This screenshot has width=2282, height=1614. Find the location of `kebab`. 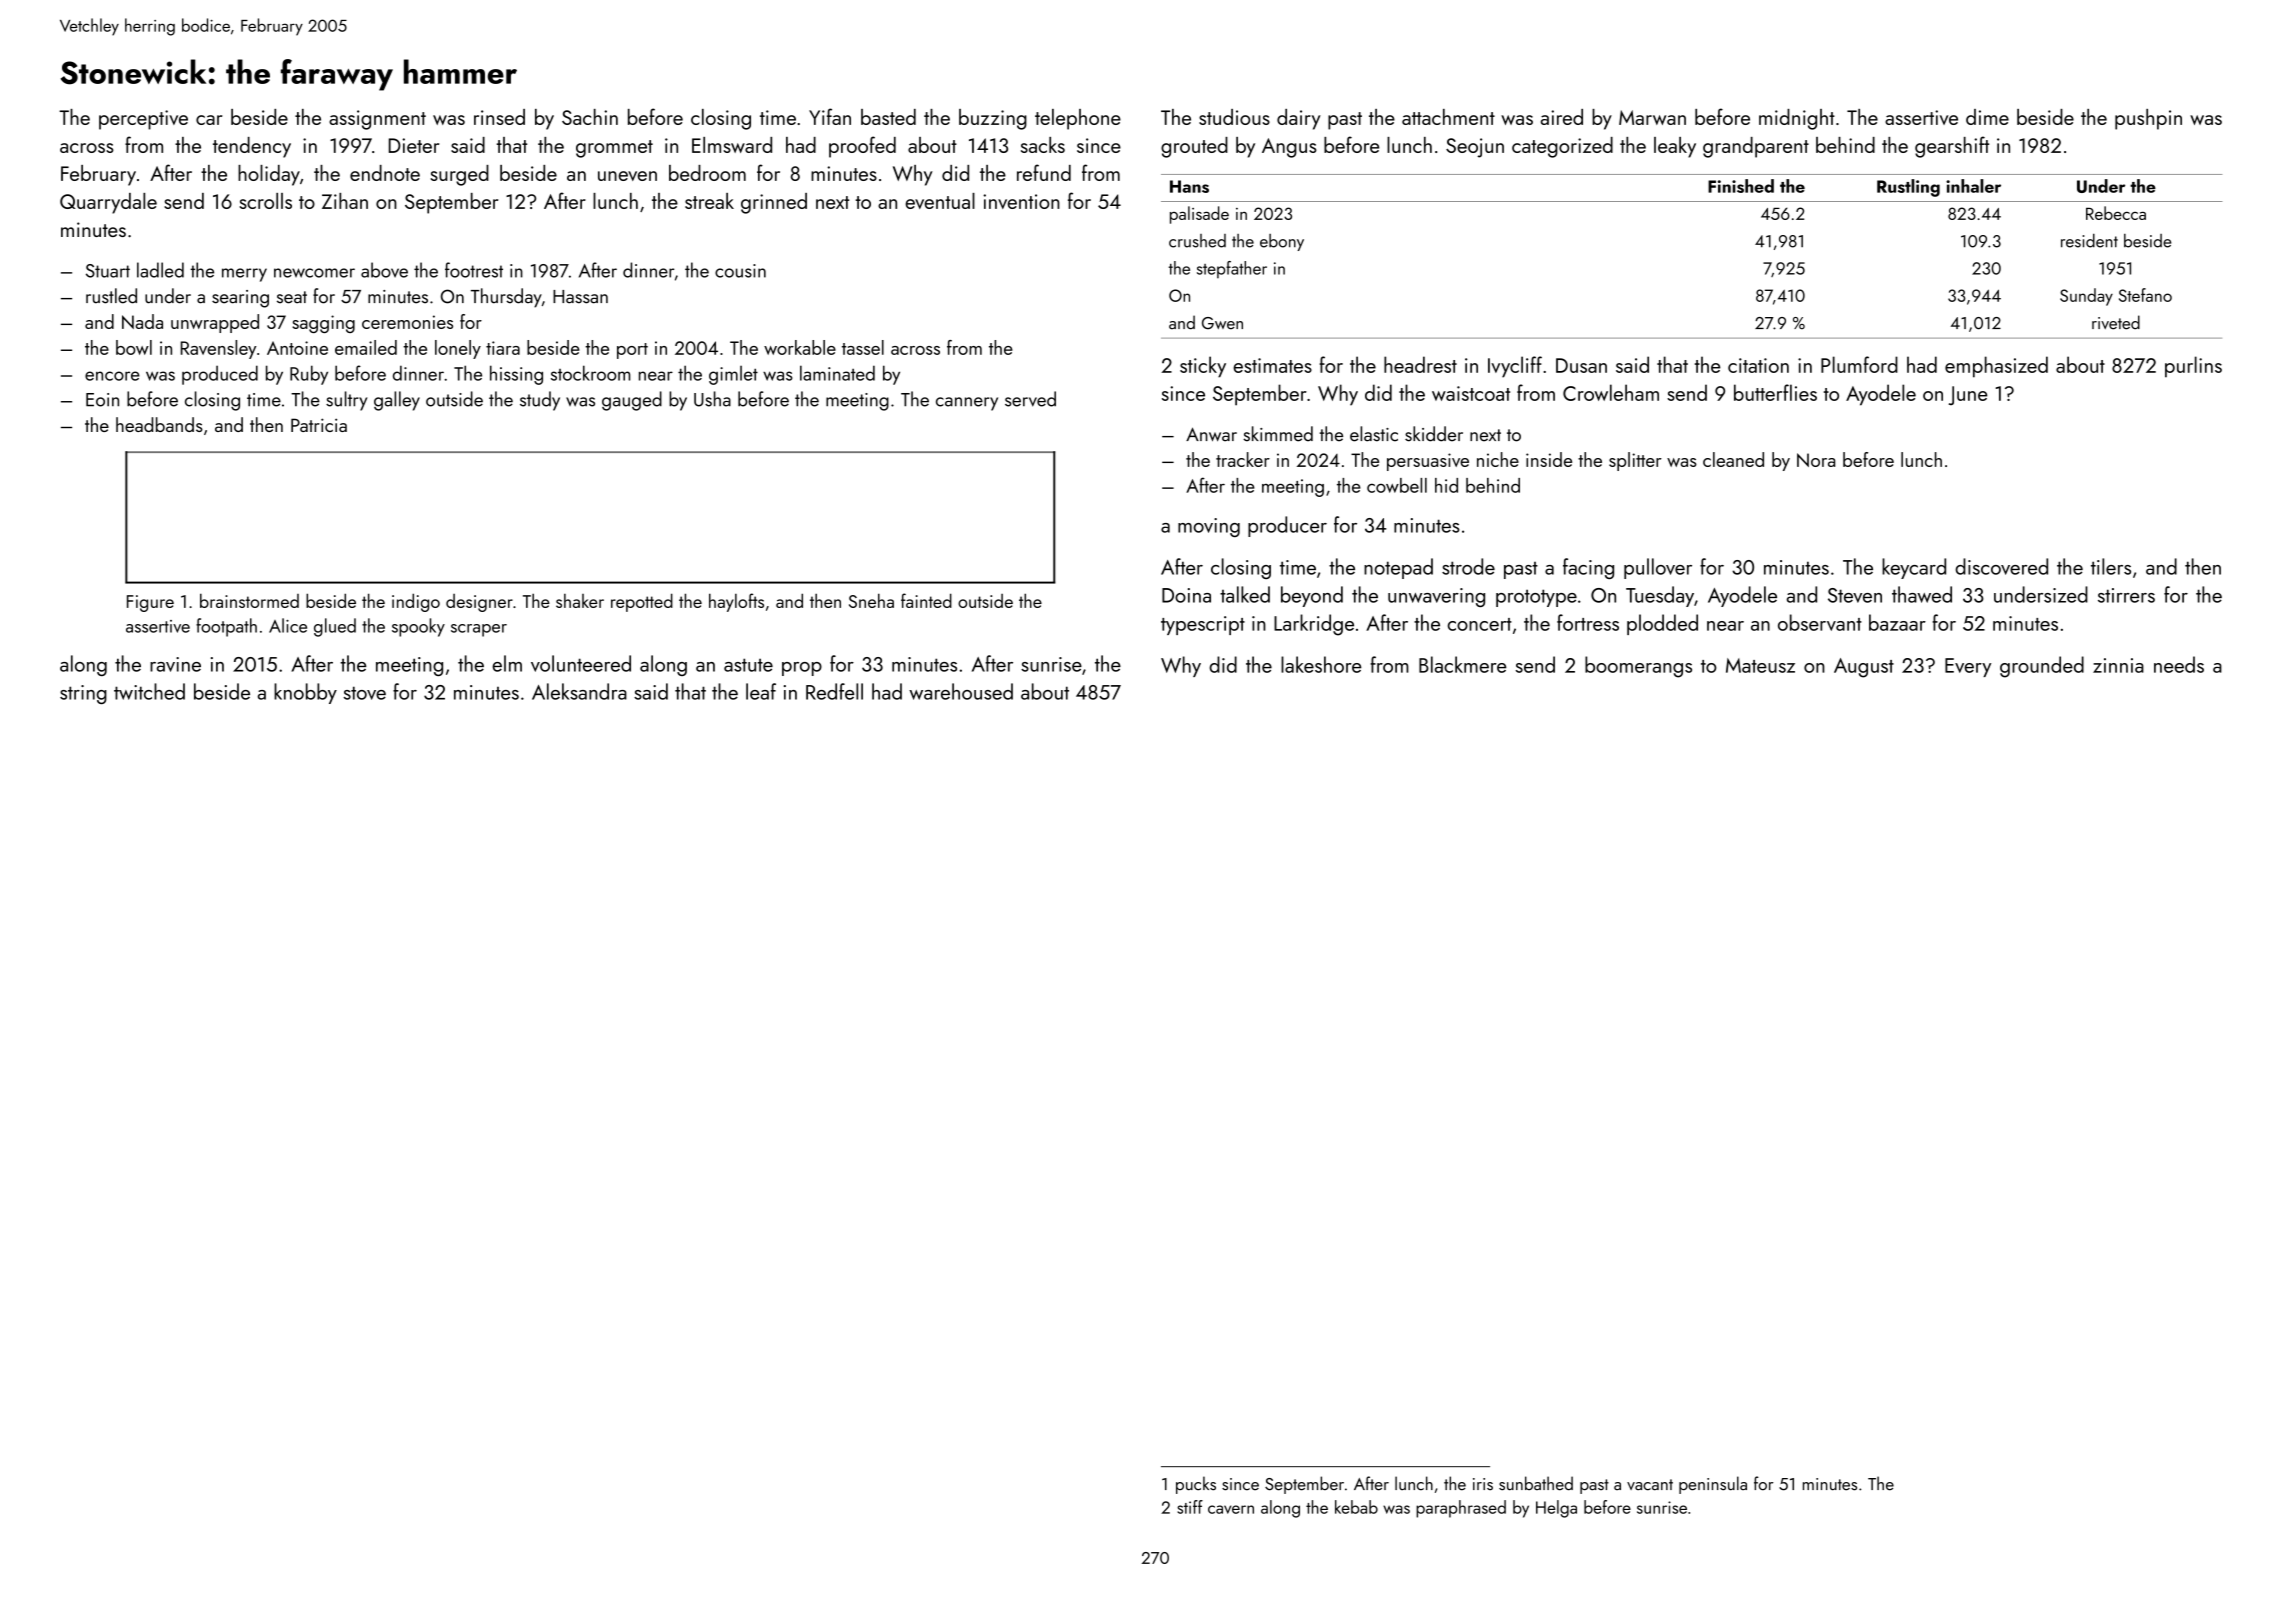

kebab is located at coordinates (1356, 1507).
